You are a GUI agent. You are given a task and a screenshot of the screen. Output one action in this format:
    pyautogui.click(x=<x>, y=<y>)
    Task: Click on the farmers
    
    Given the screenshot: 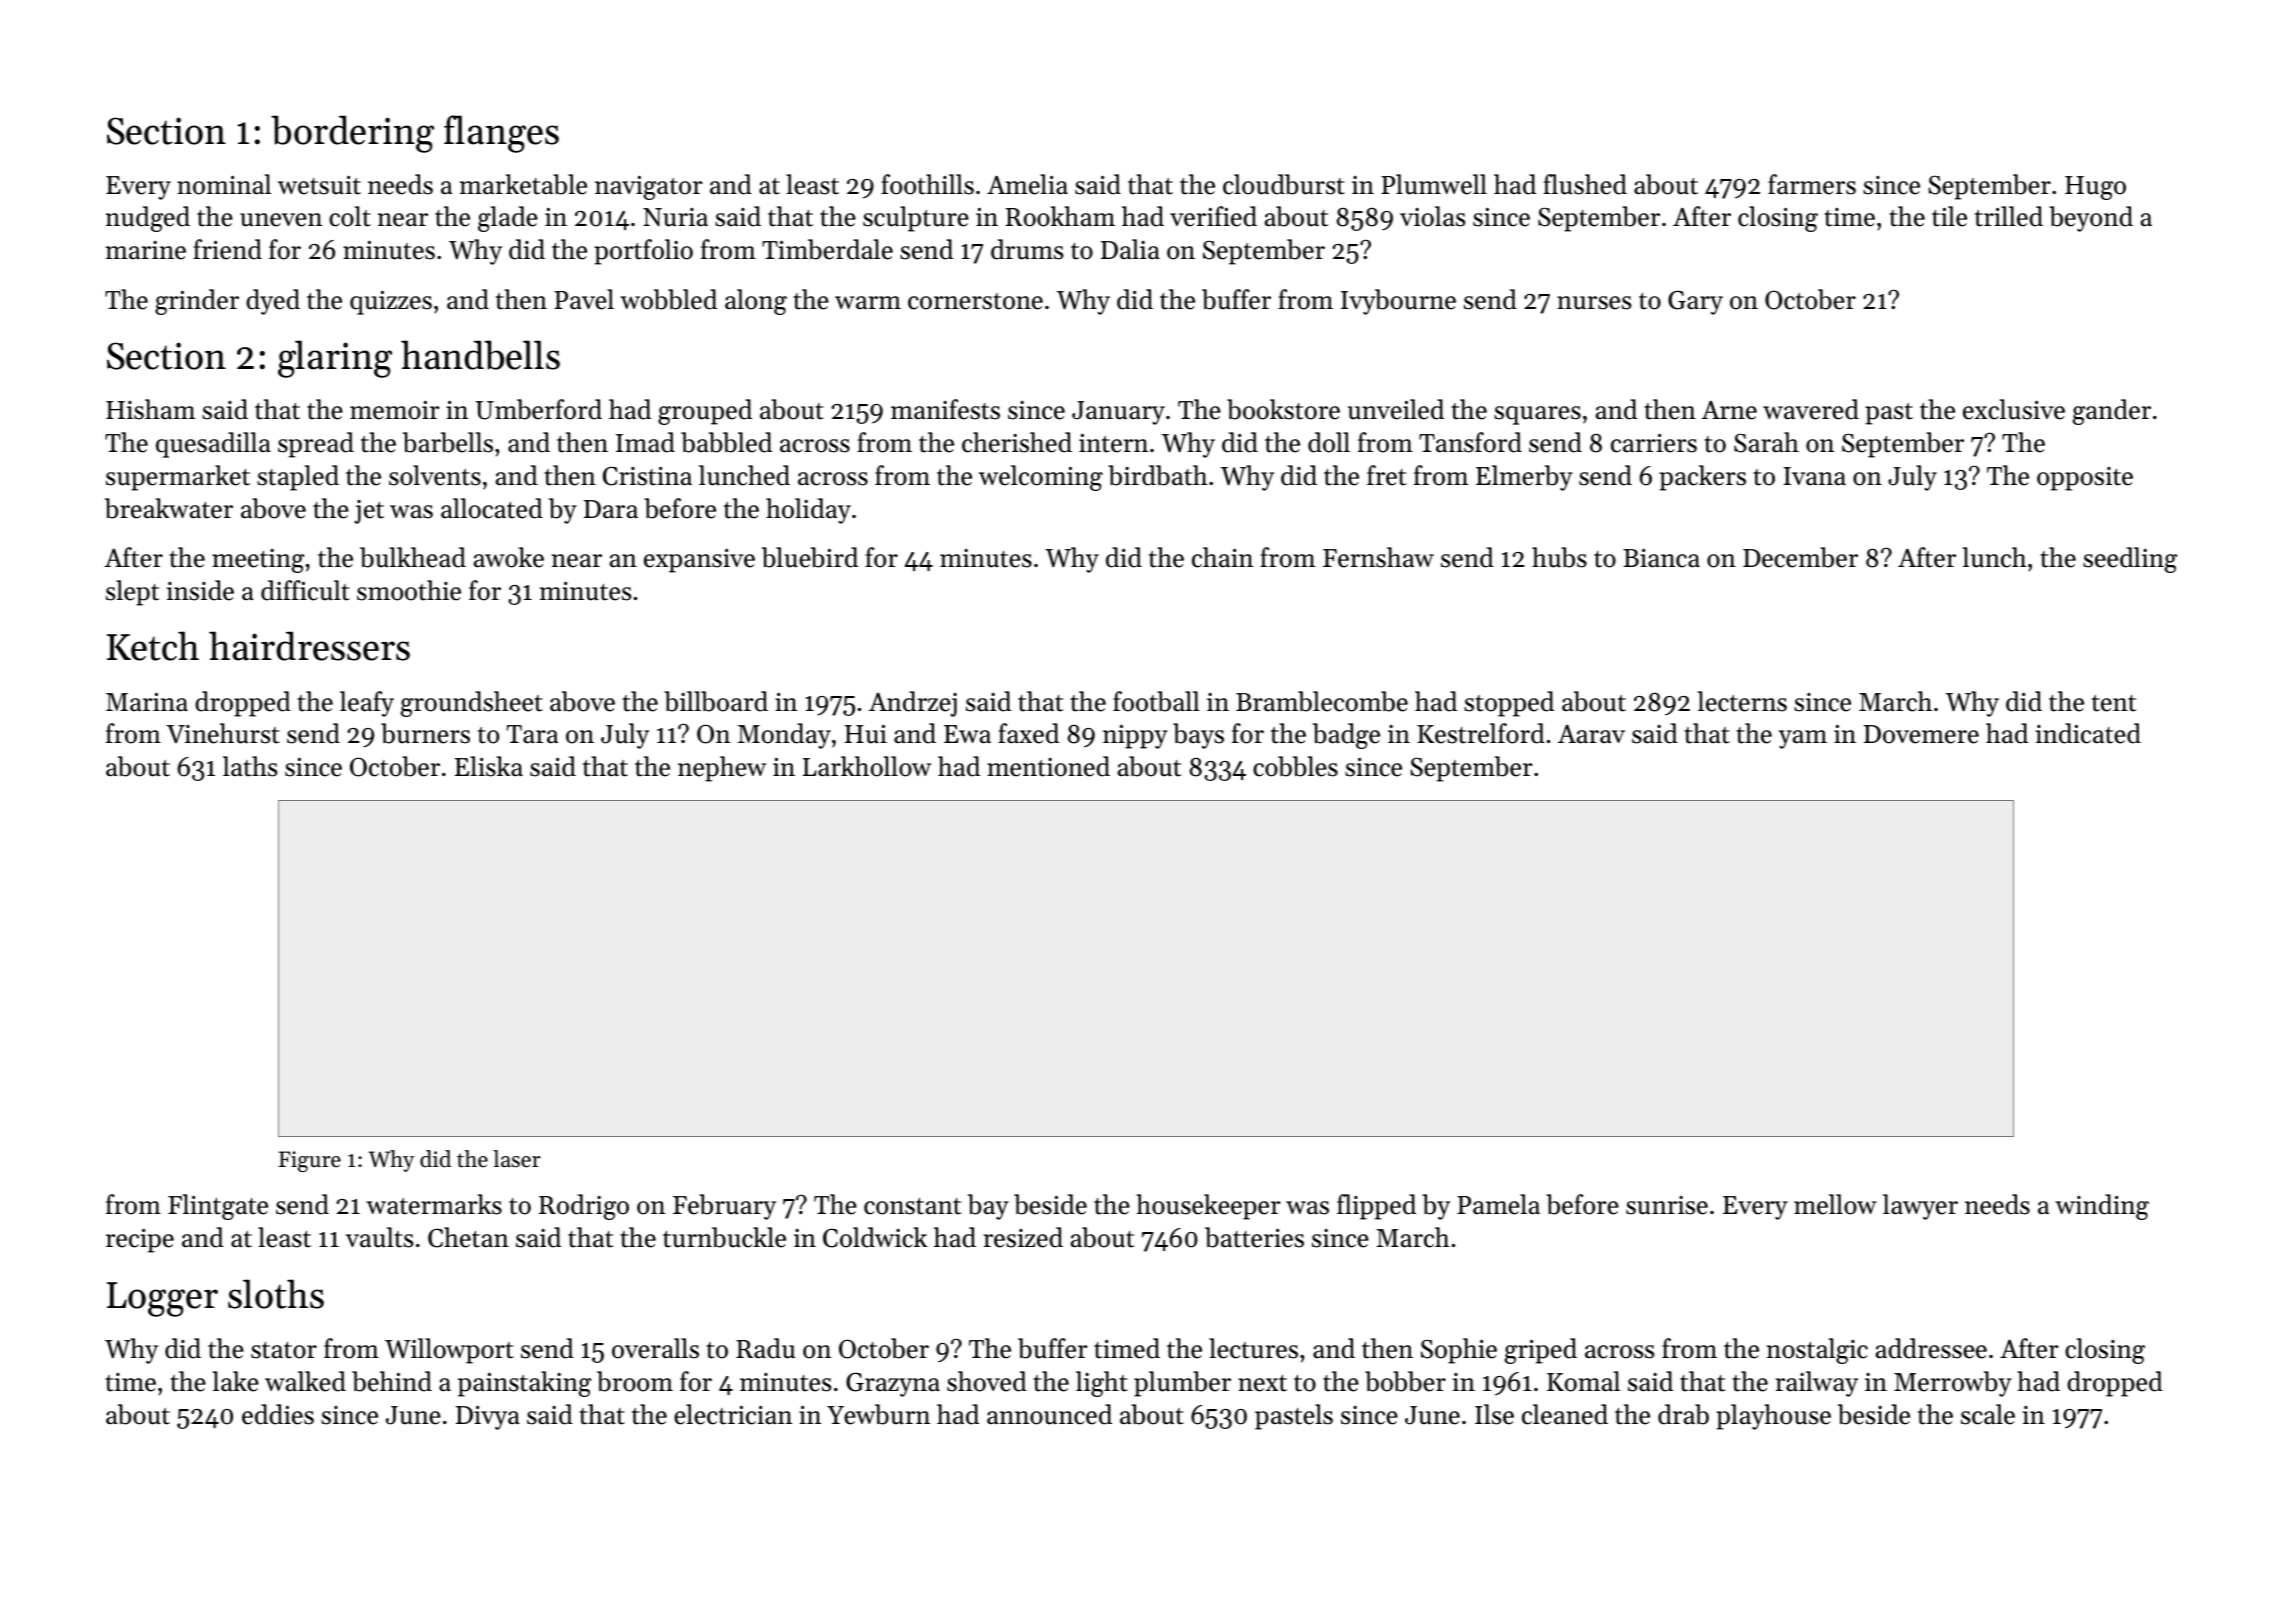 What is the action you would take?
    pyautogui.click(x=1812, y=184)
